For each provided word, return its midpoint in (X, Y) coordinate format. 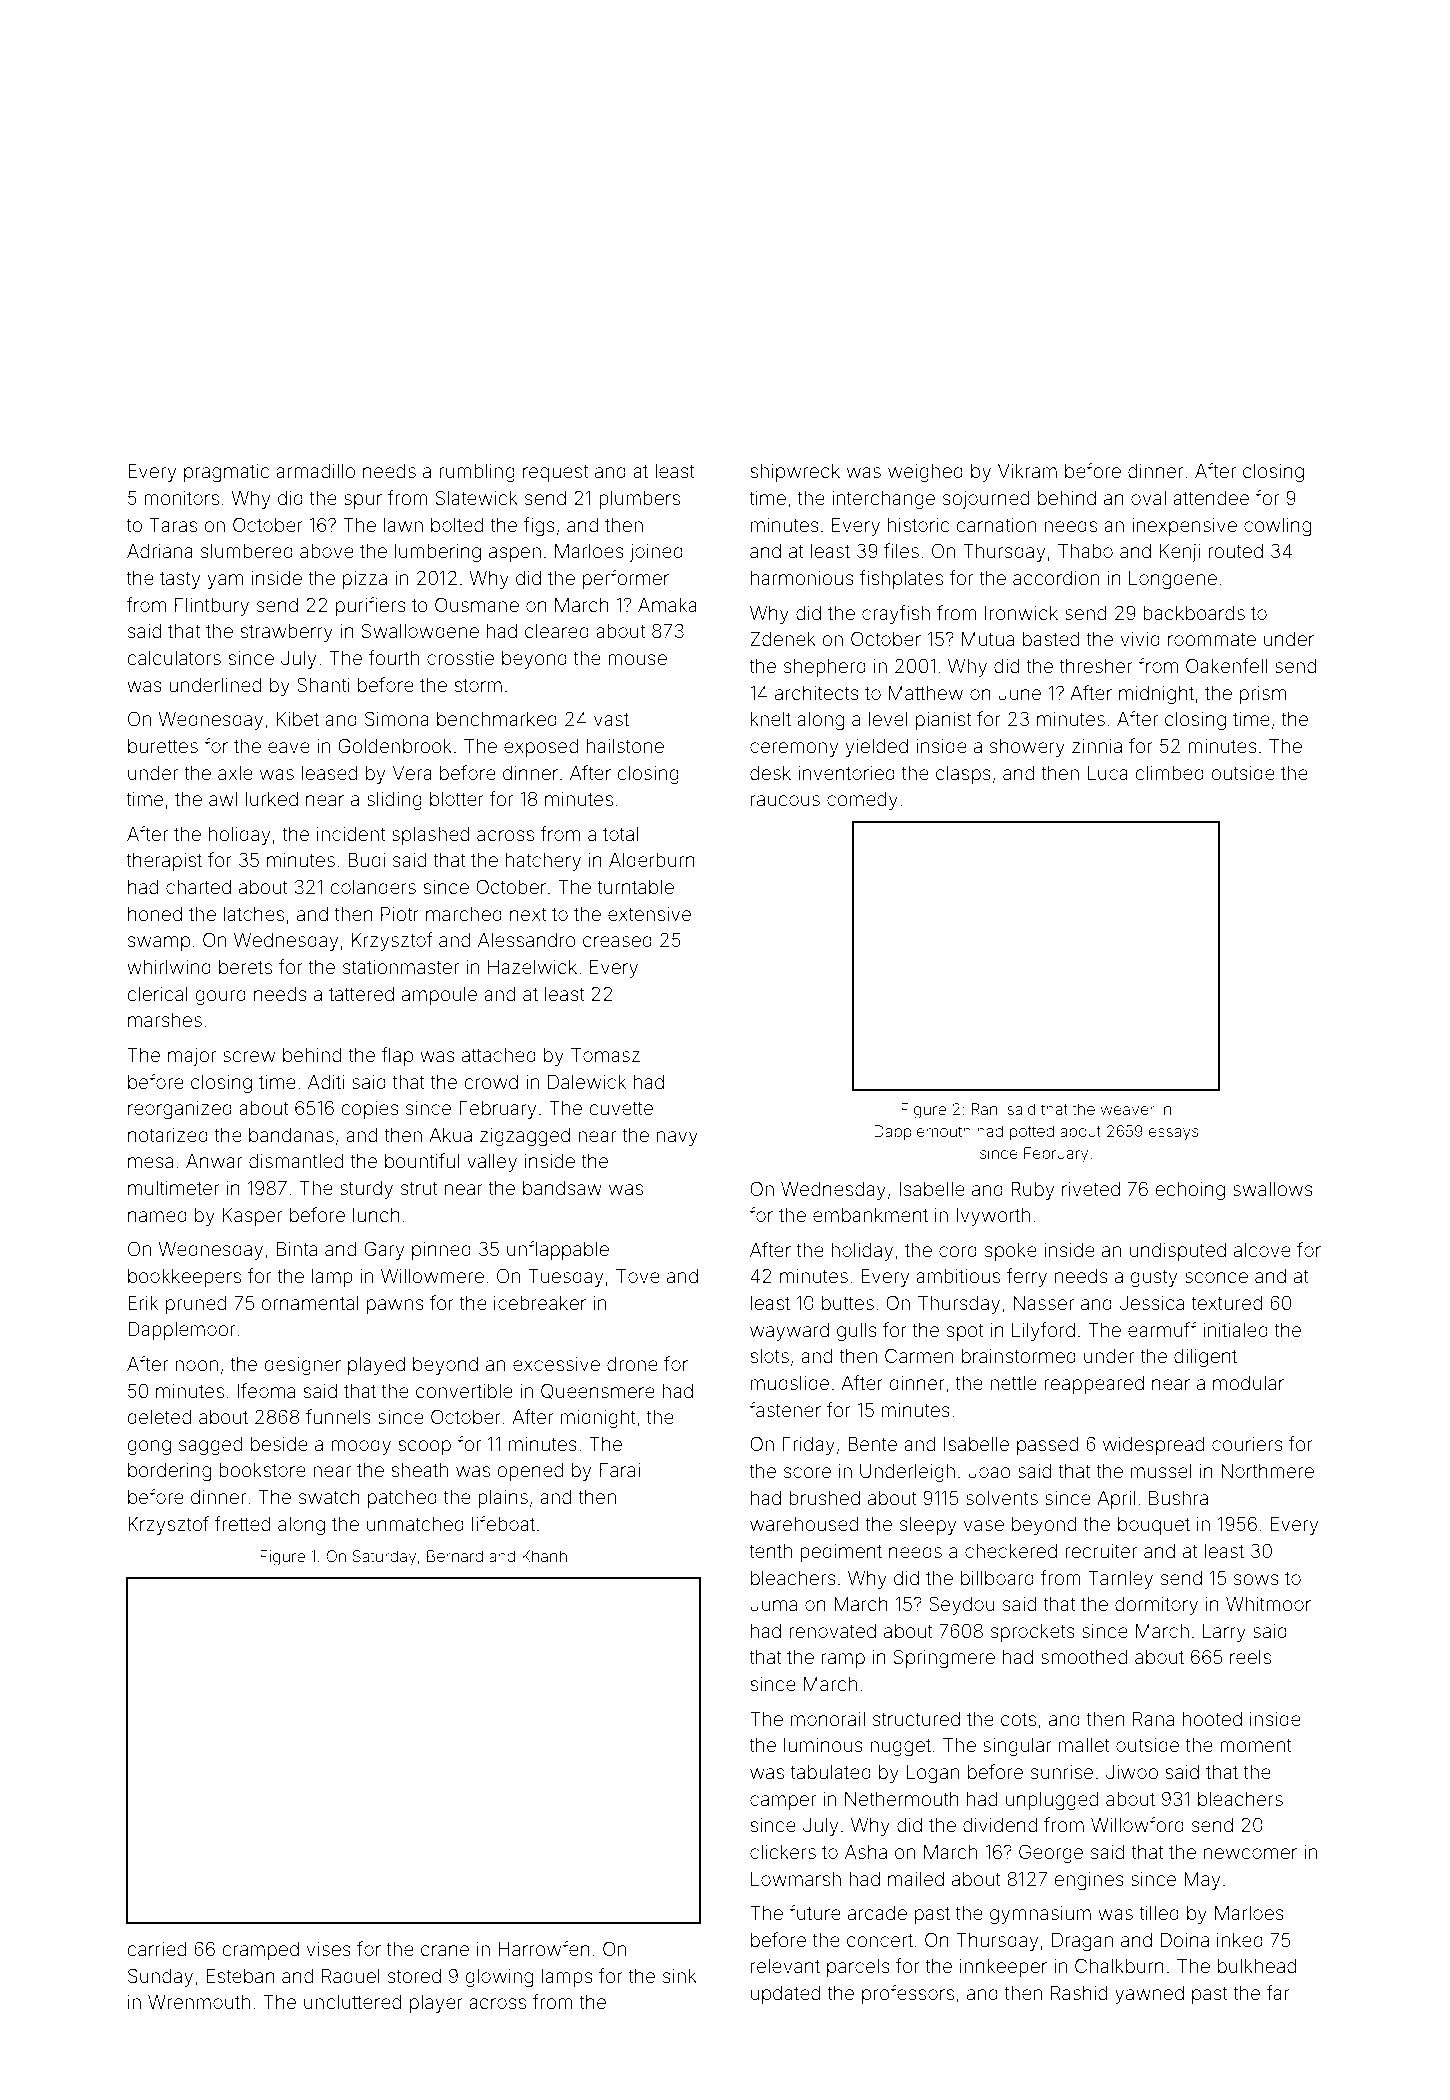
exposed (541, 748)
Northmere (1267, 1471)
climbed (1169, 773)
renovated (832, 1631)
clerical (157, 994)
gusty (1154, 1278)
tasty (180, 580)
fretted (242, 1523)
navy (677, 1138)
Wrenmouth (199, 2002)
